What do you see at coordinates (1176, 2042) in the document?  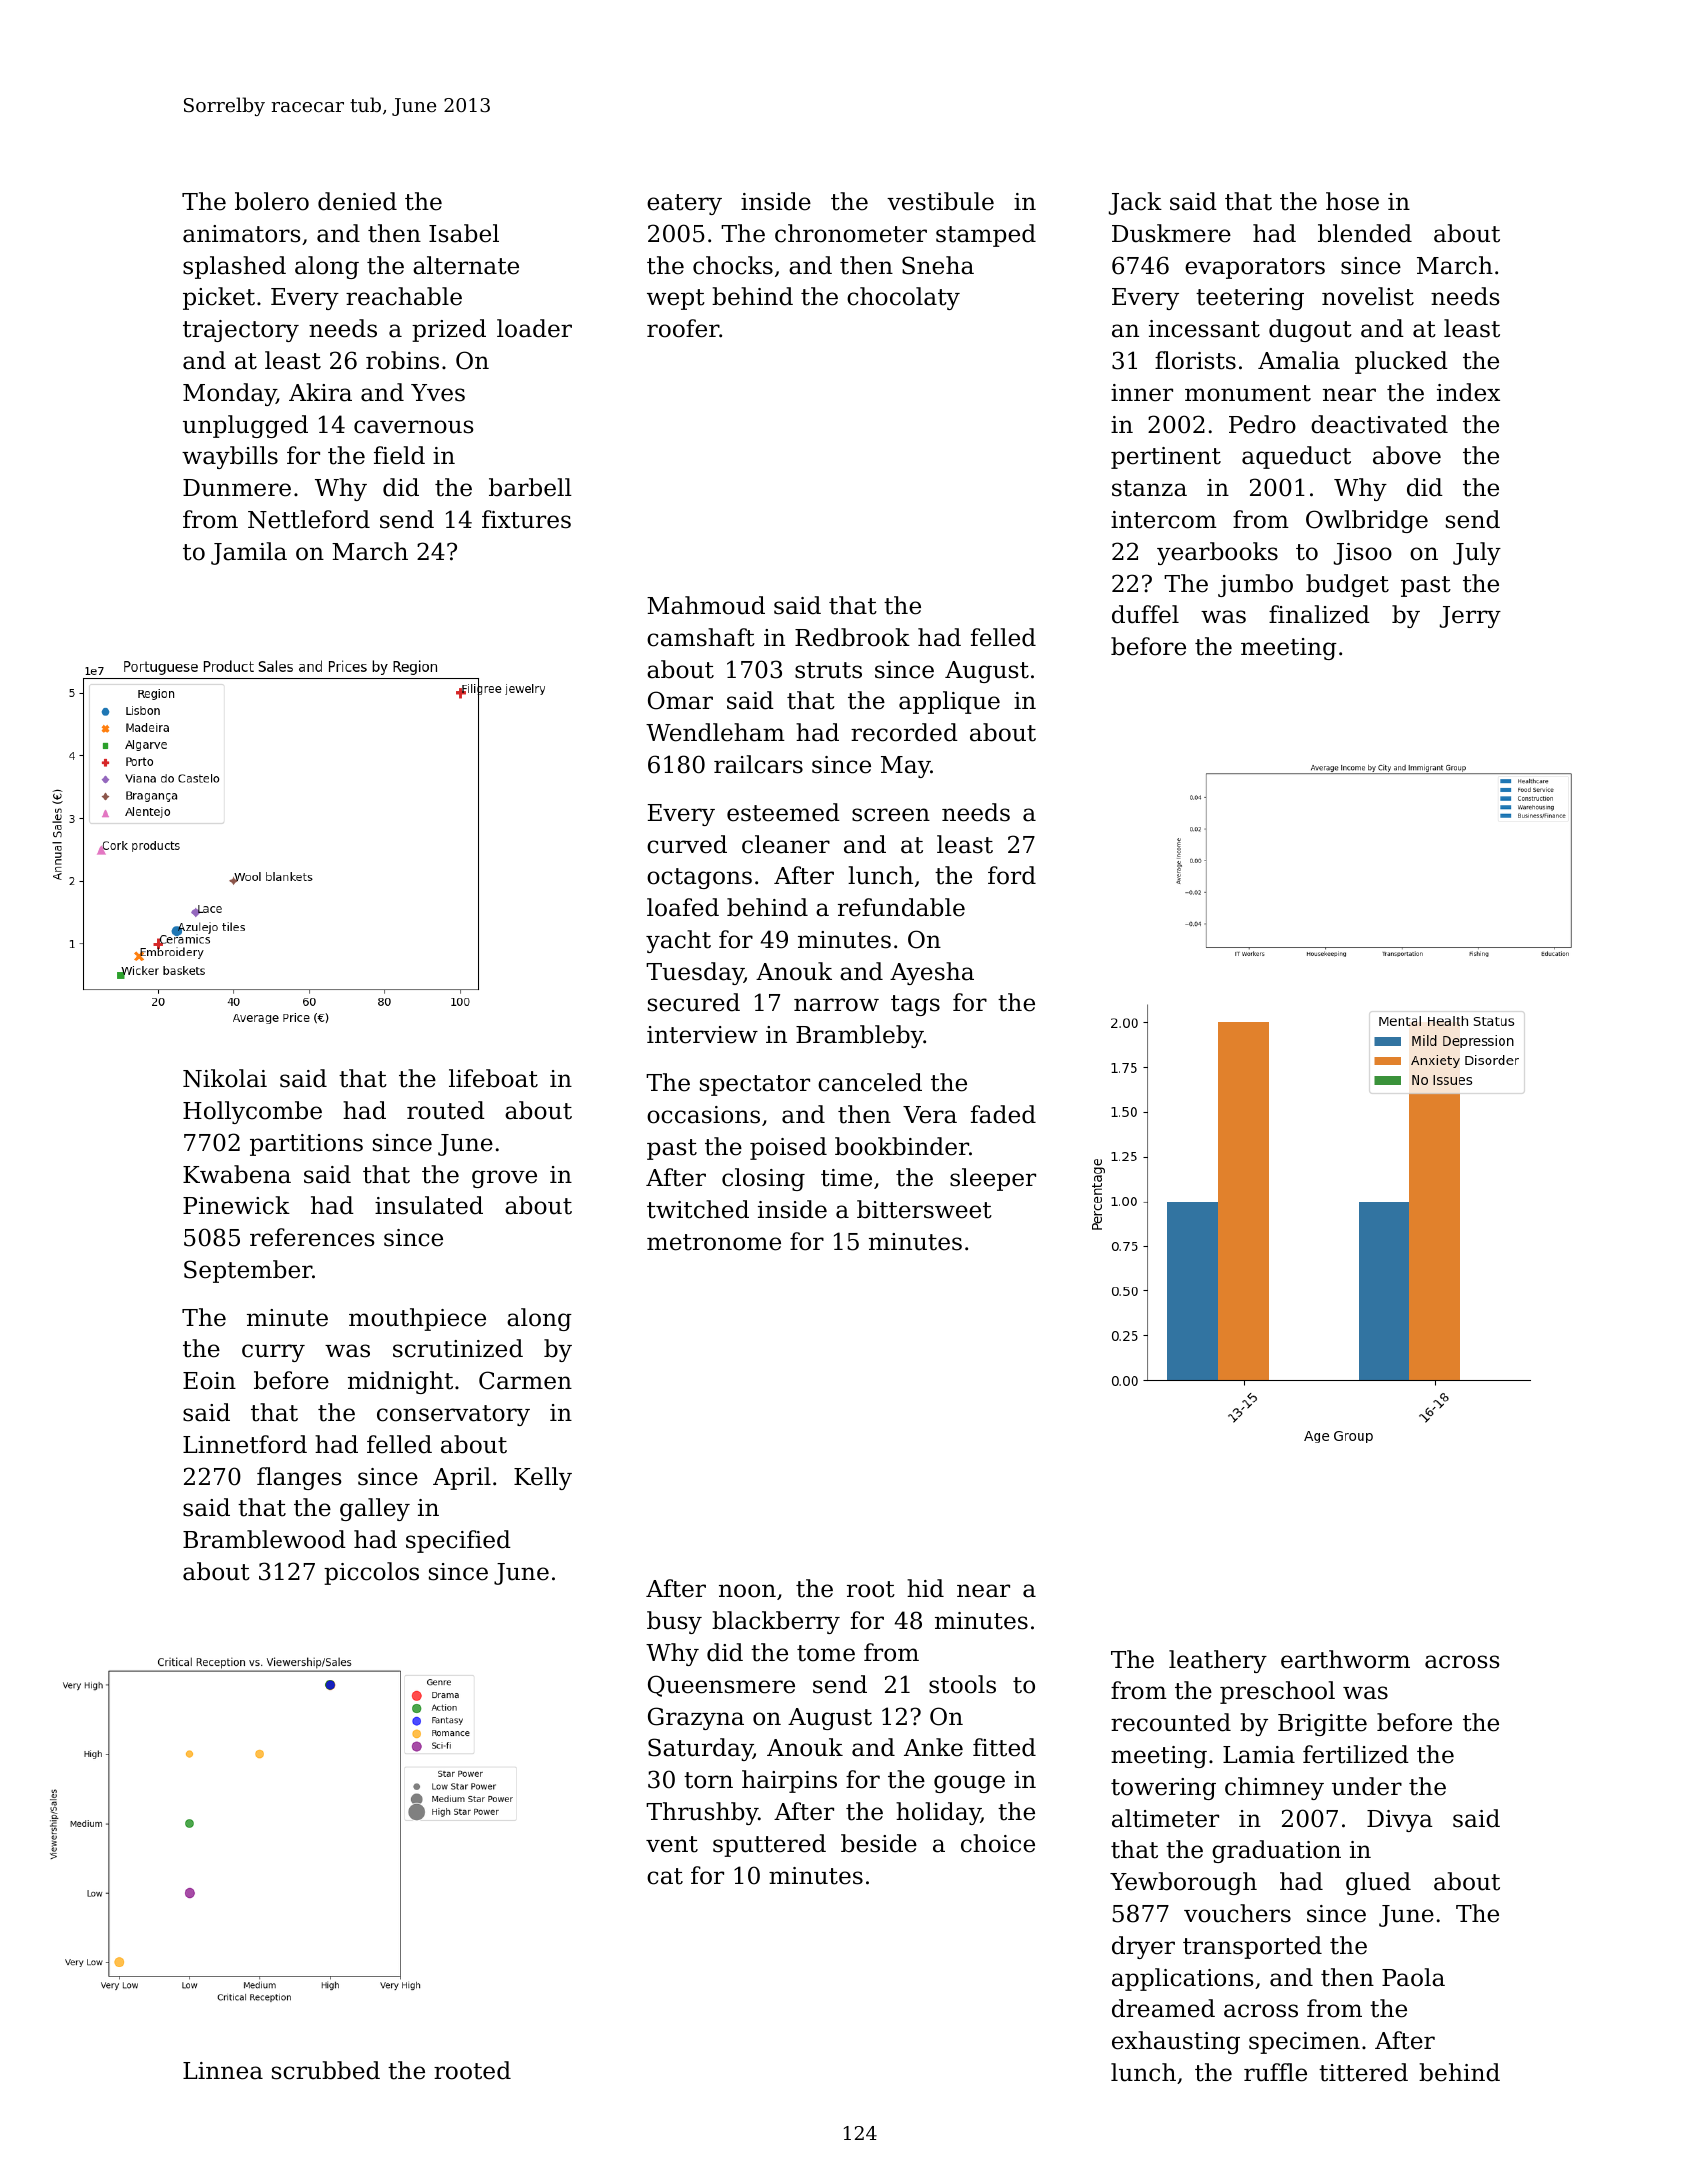 I see `exhausting` at bounding box center [1176, 2042].
